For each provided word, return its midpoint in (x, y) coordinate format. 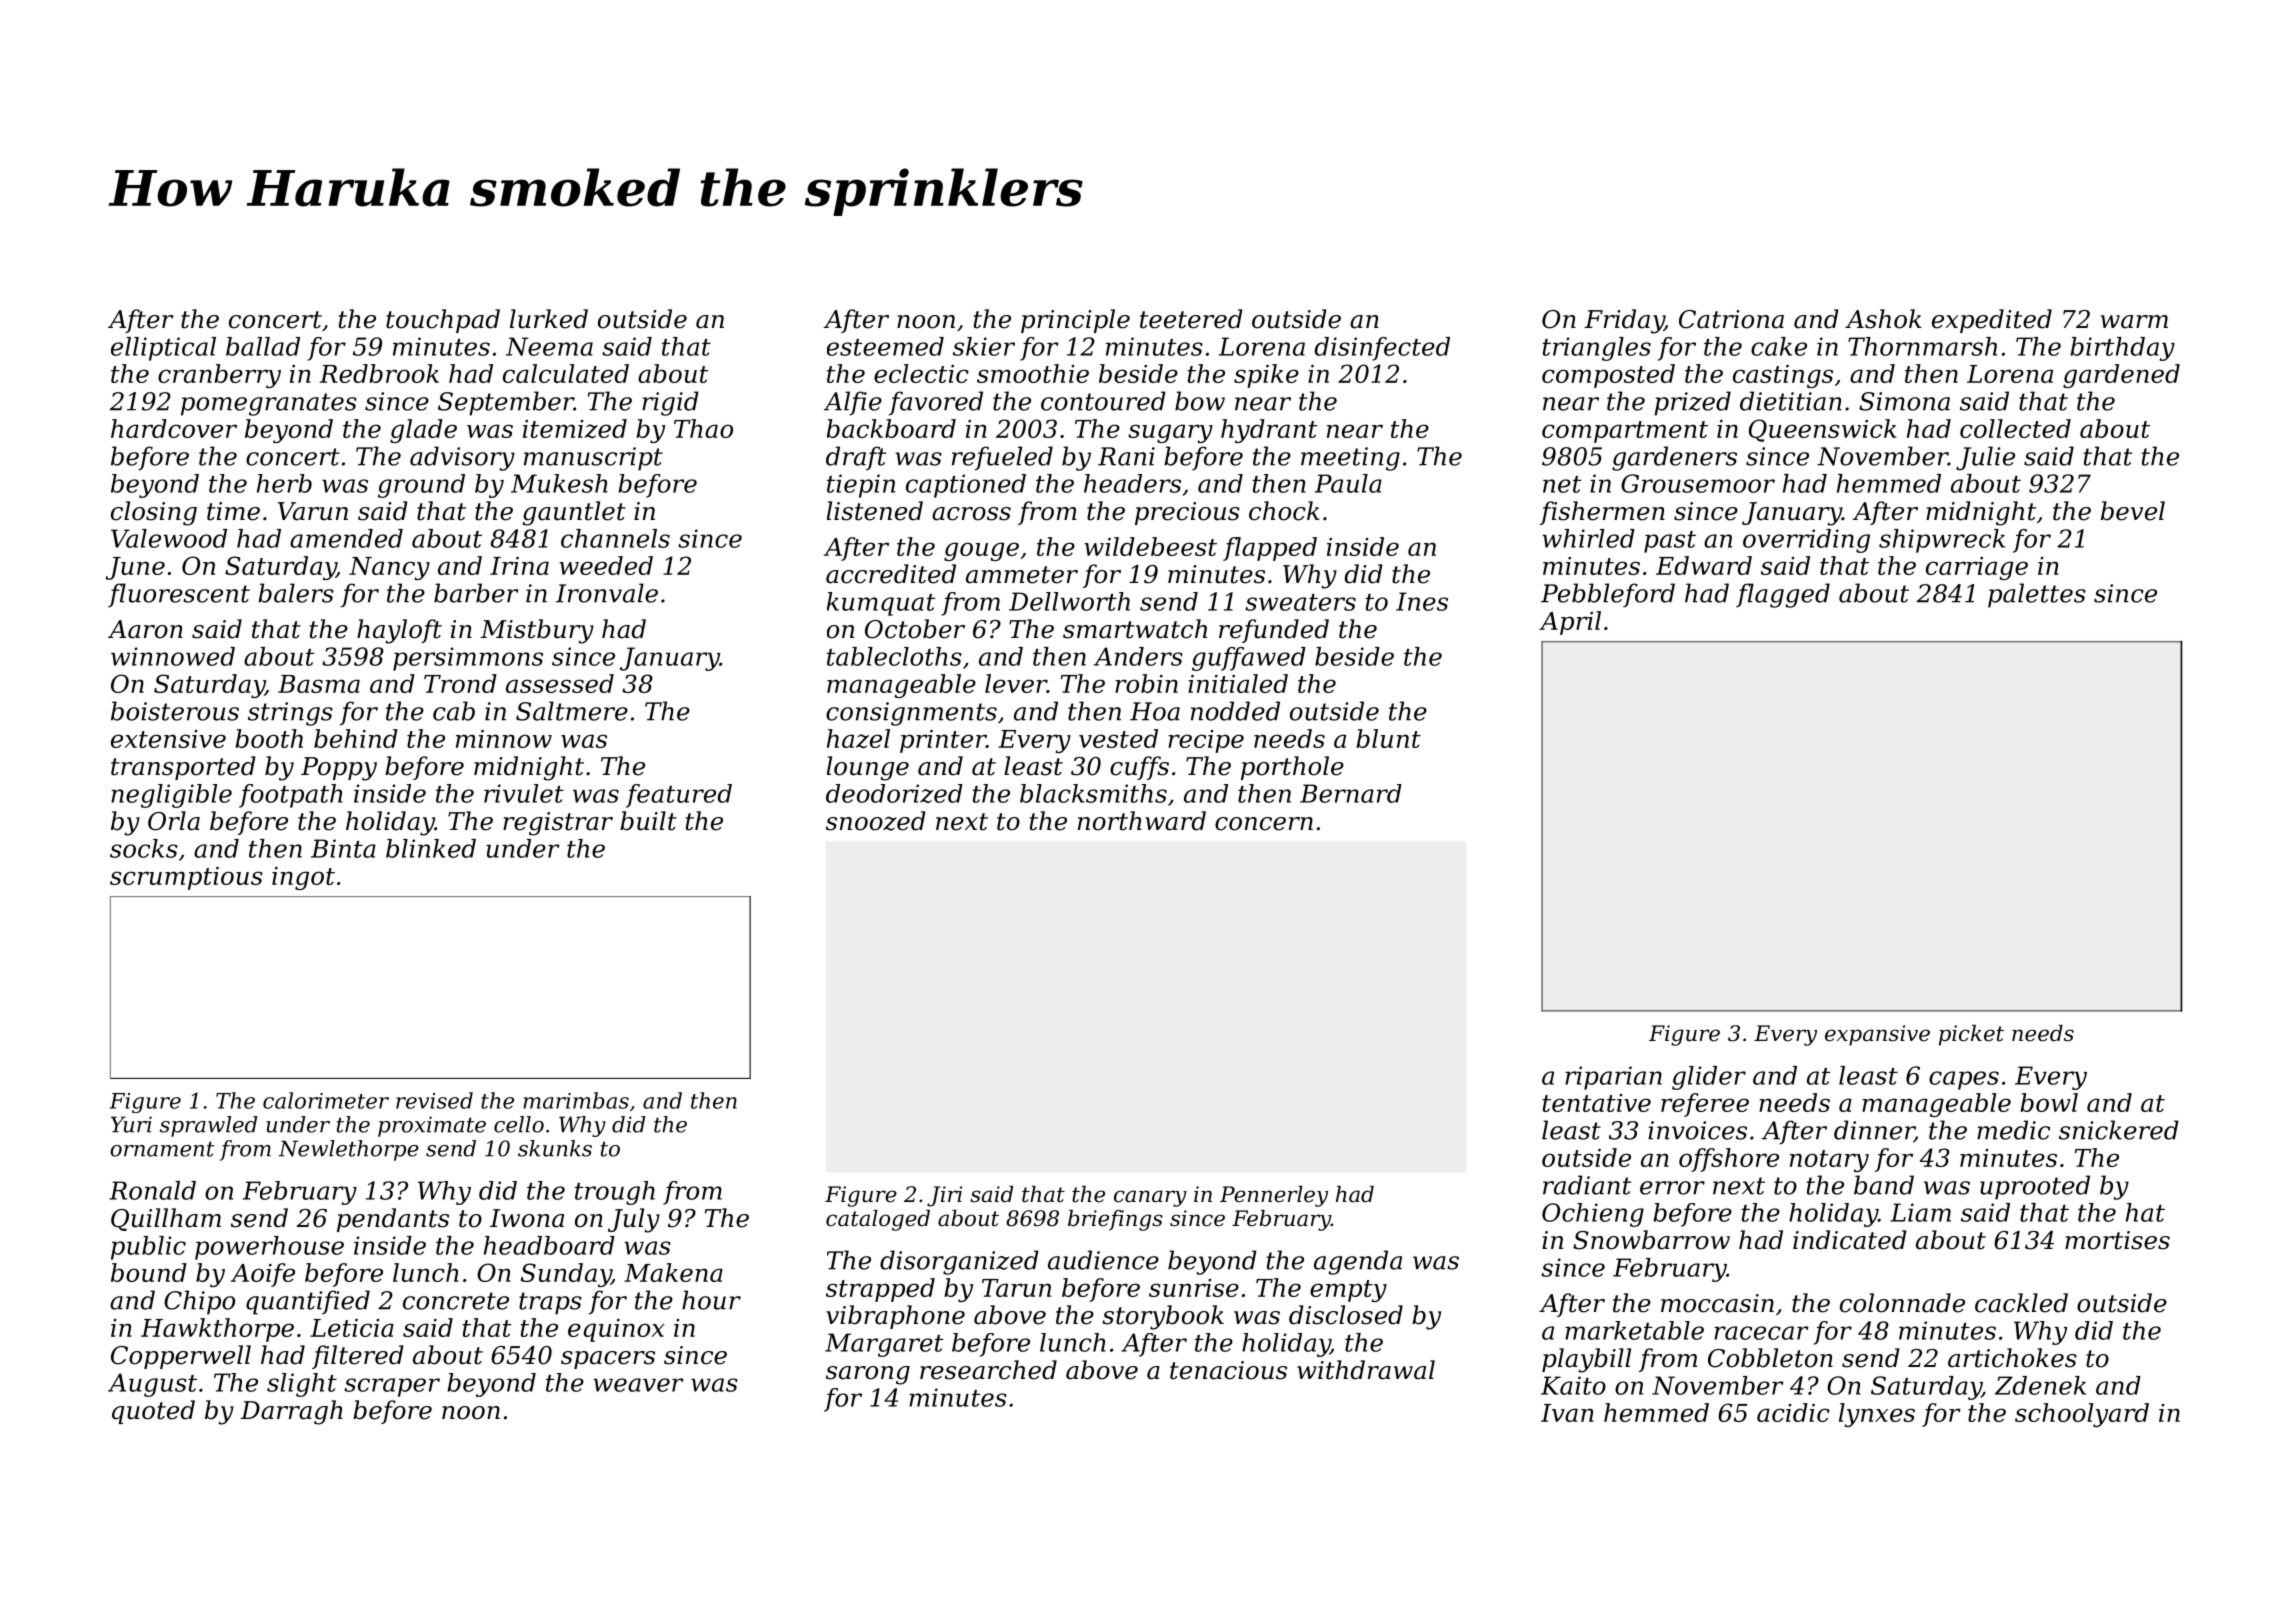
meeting (1350, 459)
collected (2015, 428)
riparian (1613, 1078)
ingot (303, 878)
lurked (549, 319)
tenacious (1228, 1370)
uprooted (2035, 1187)
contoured (1103, 401)
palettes (2037, 595)
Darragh (291, 1412)
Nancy (389, 568)
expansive (1877, 1035)
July (634, 1220)
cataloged (878, 1220)
